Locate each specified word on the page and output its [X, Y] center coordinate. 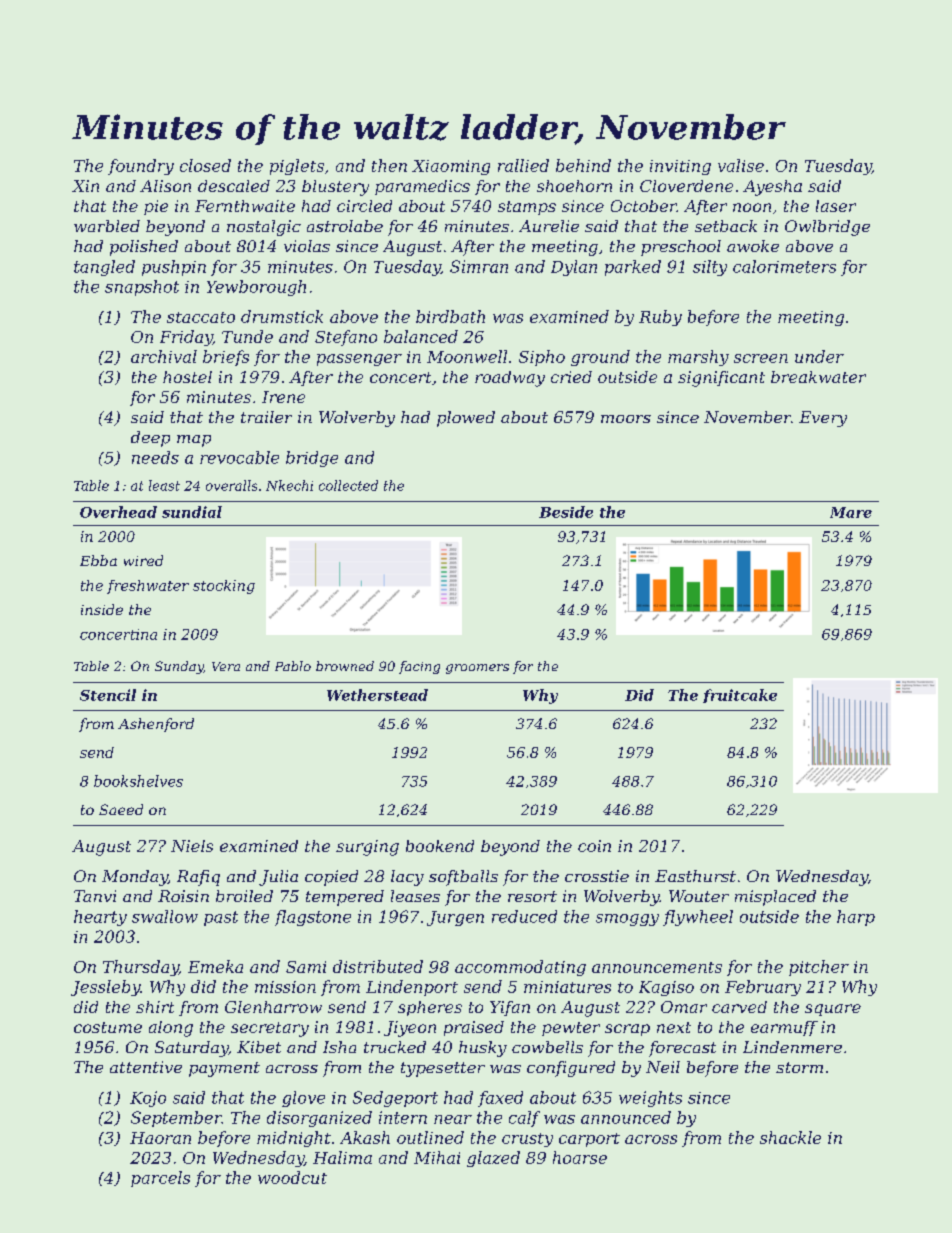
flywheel [698, 918]
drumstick [282, 316]
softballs [463, 878]
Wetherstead [377, 695]
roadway [510, 379]
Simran [479, 266]
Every [823, 419]
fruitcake [740, 696]
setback [726, 226]
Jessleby [105, 988]
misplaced [775, 898]
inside [102, 609]
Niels [192, 846]
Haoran [160, 1138]
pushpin [174, 268]
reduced [524, 916]
